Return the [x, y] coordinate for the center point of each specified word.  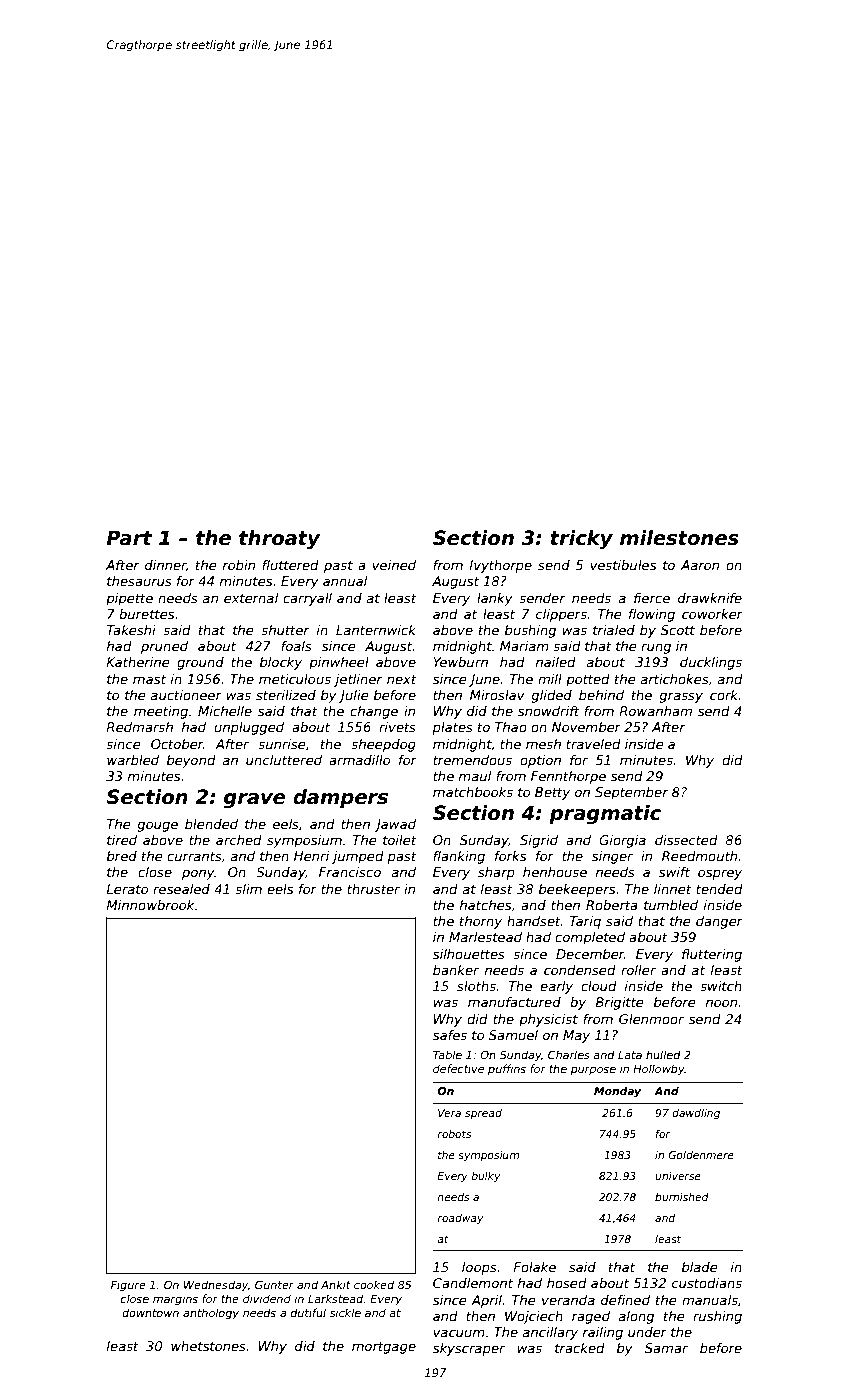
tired [122, 840]
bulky [485, 1177]
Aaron [700, 565]
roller [638, 970]
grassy [681, 697]
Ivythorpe [500, 566]
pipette [129, 599]
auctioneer [186, 695]
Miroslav [497, 695]
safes [450, 1035]
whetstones [208, 1346]
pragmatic [605, 815]
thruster [373, 889]
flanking [459, 857]
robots [454, 1134]
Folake [534, 1267]
